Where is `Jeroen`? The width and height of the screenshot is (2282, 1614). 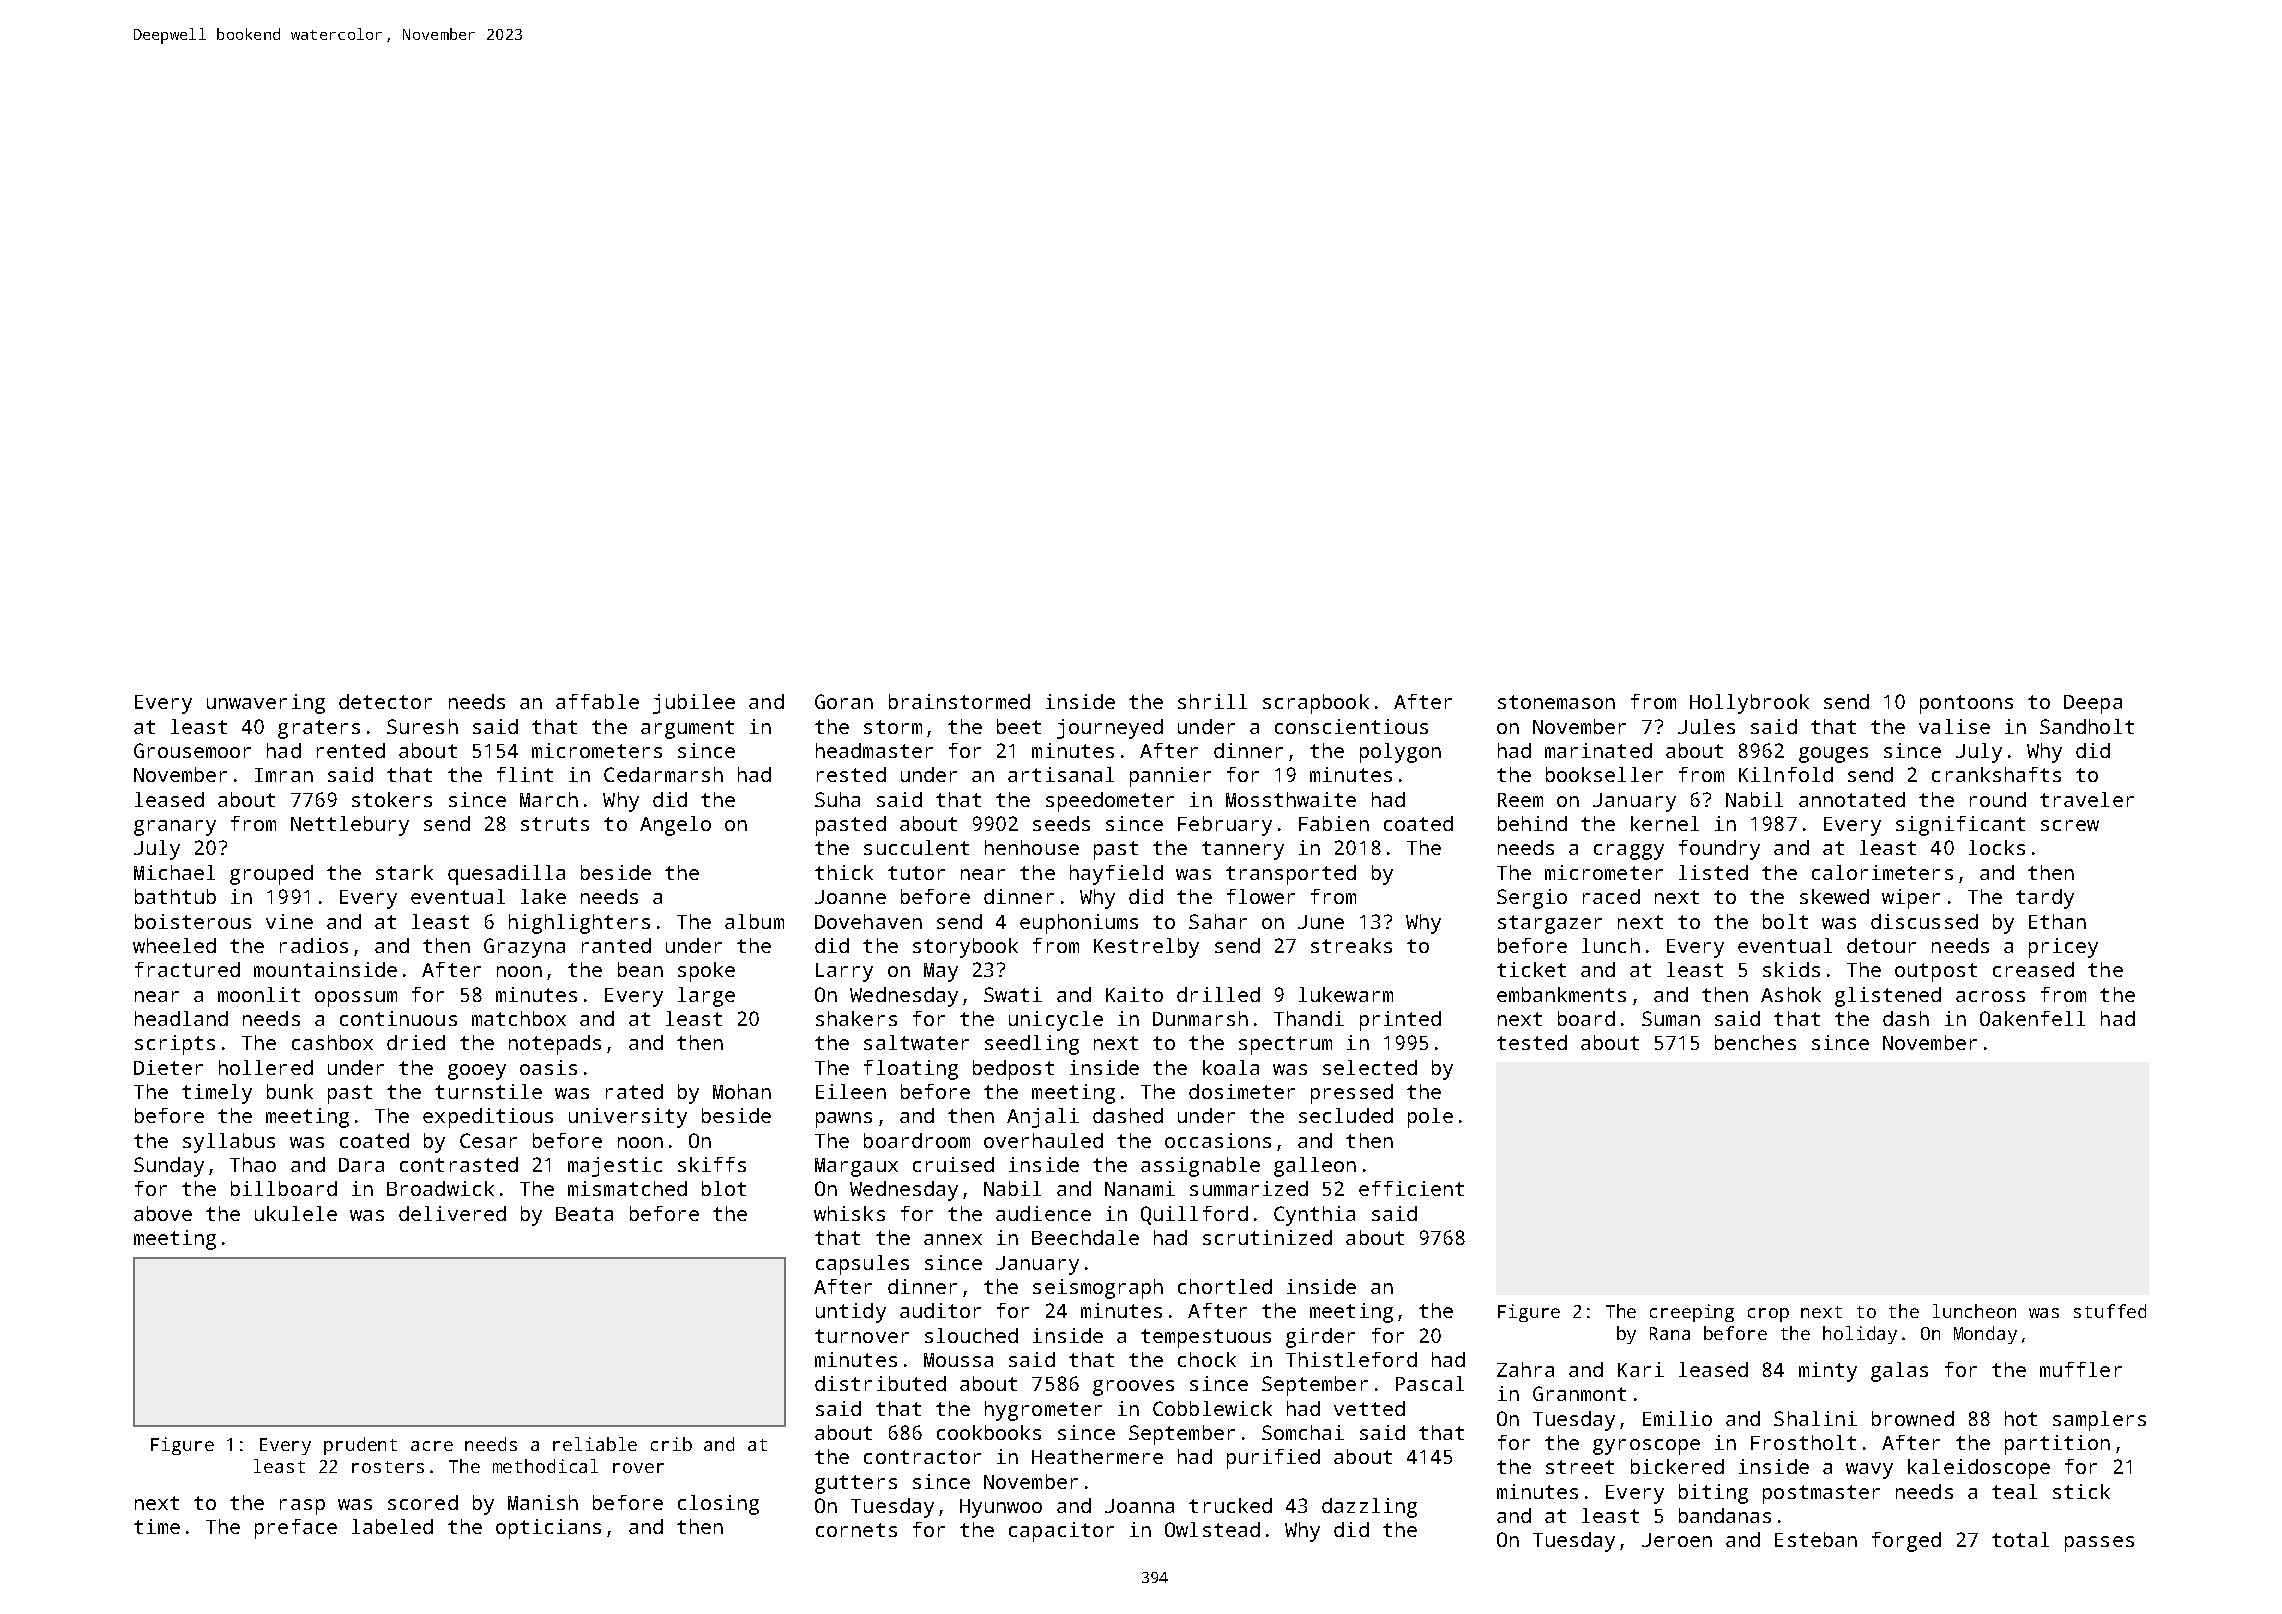 Jeroen is located at coordinates (1677, 1540).
